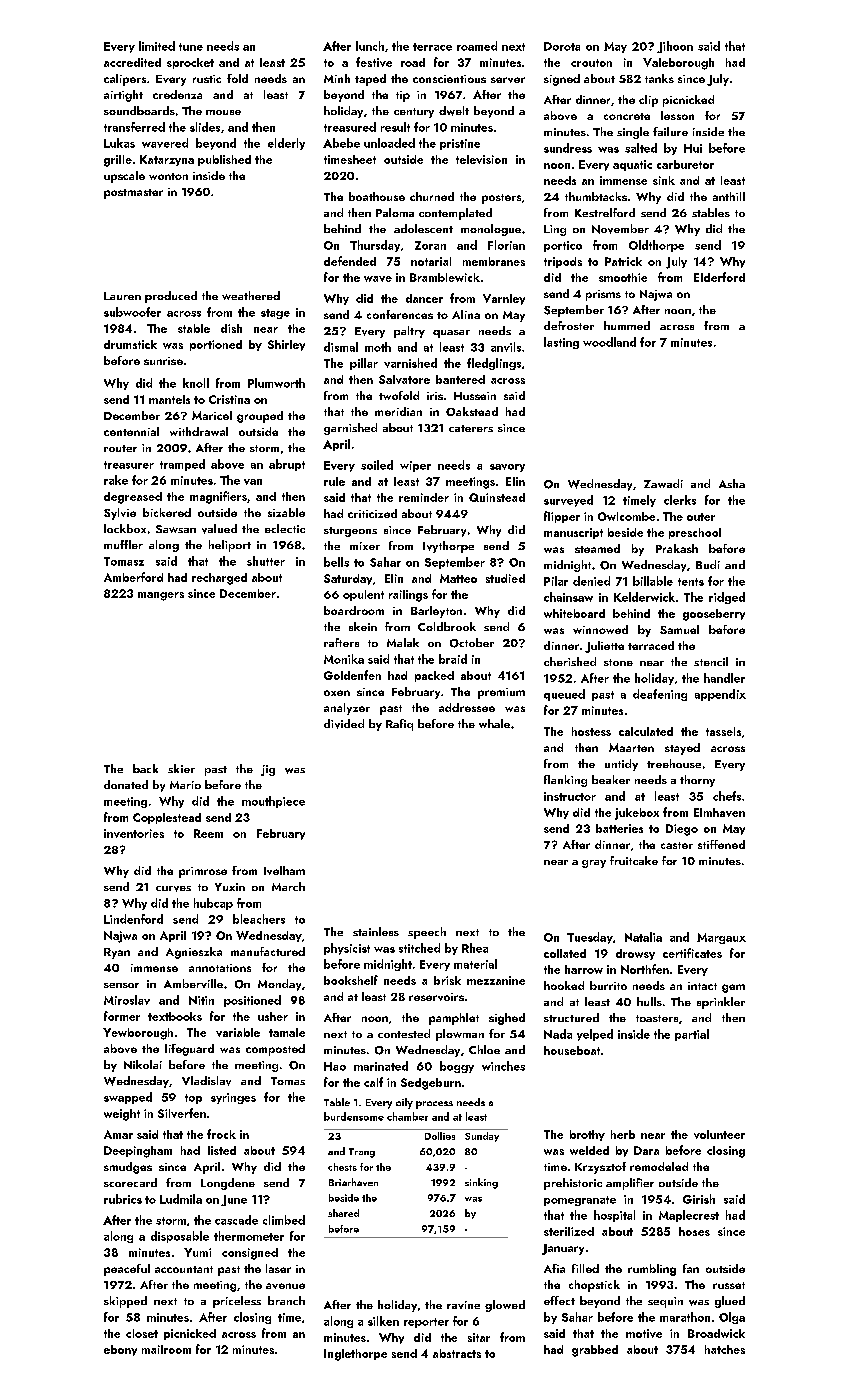 Image resolution: width=849 pixels, height=1400 pixels. I want to click on produced, so click(171, 297).
